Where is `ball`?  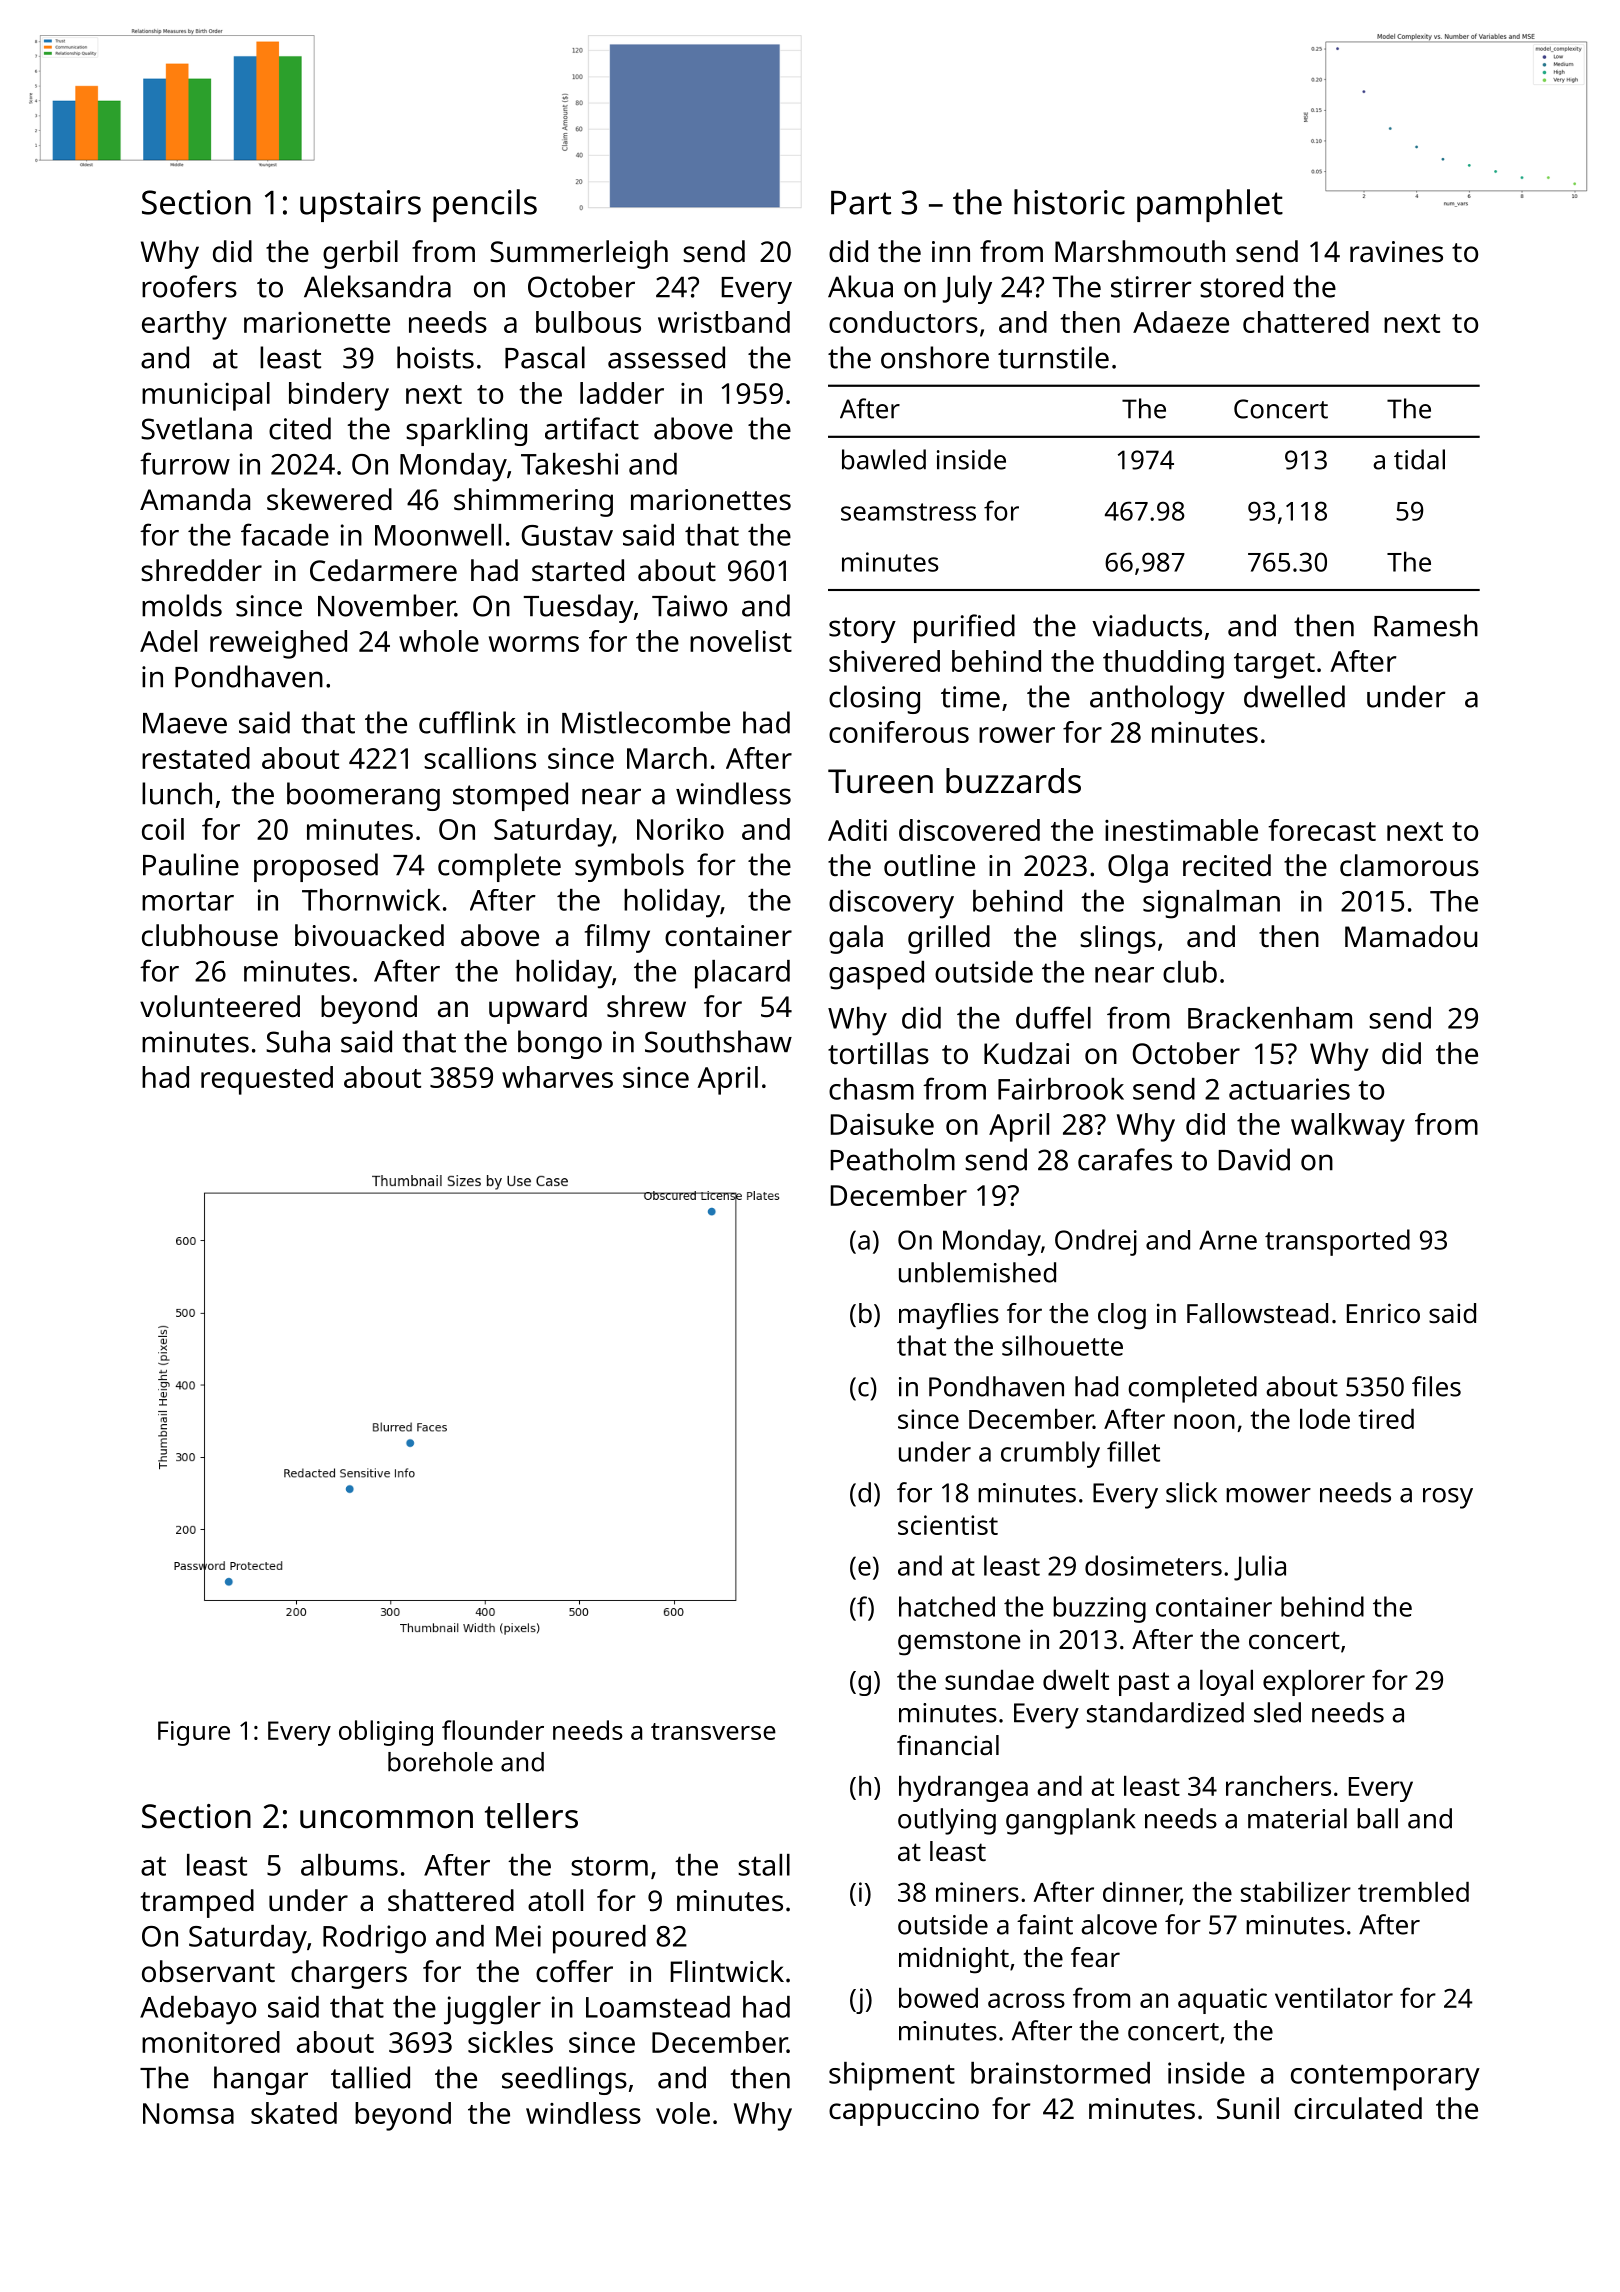 ball is located at coordinates (1377, 1818).
